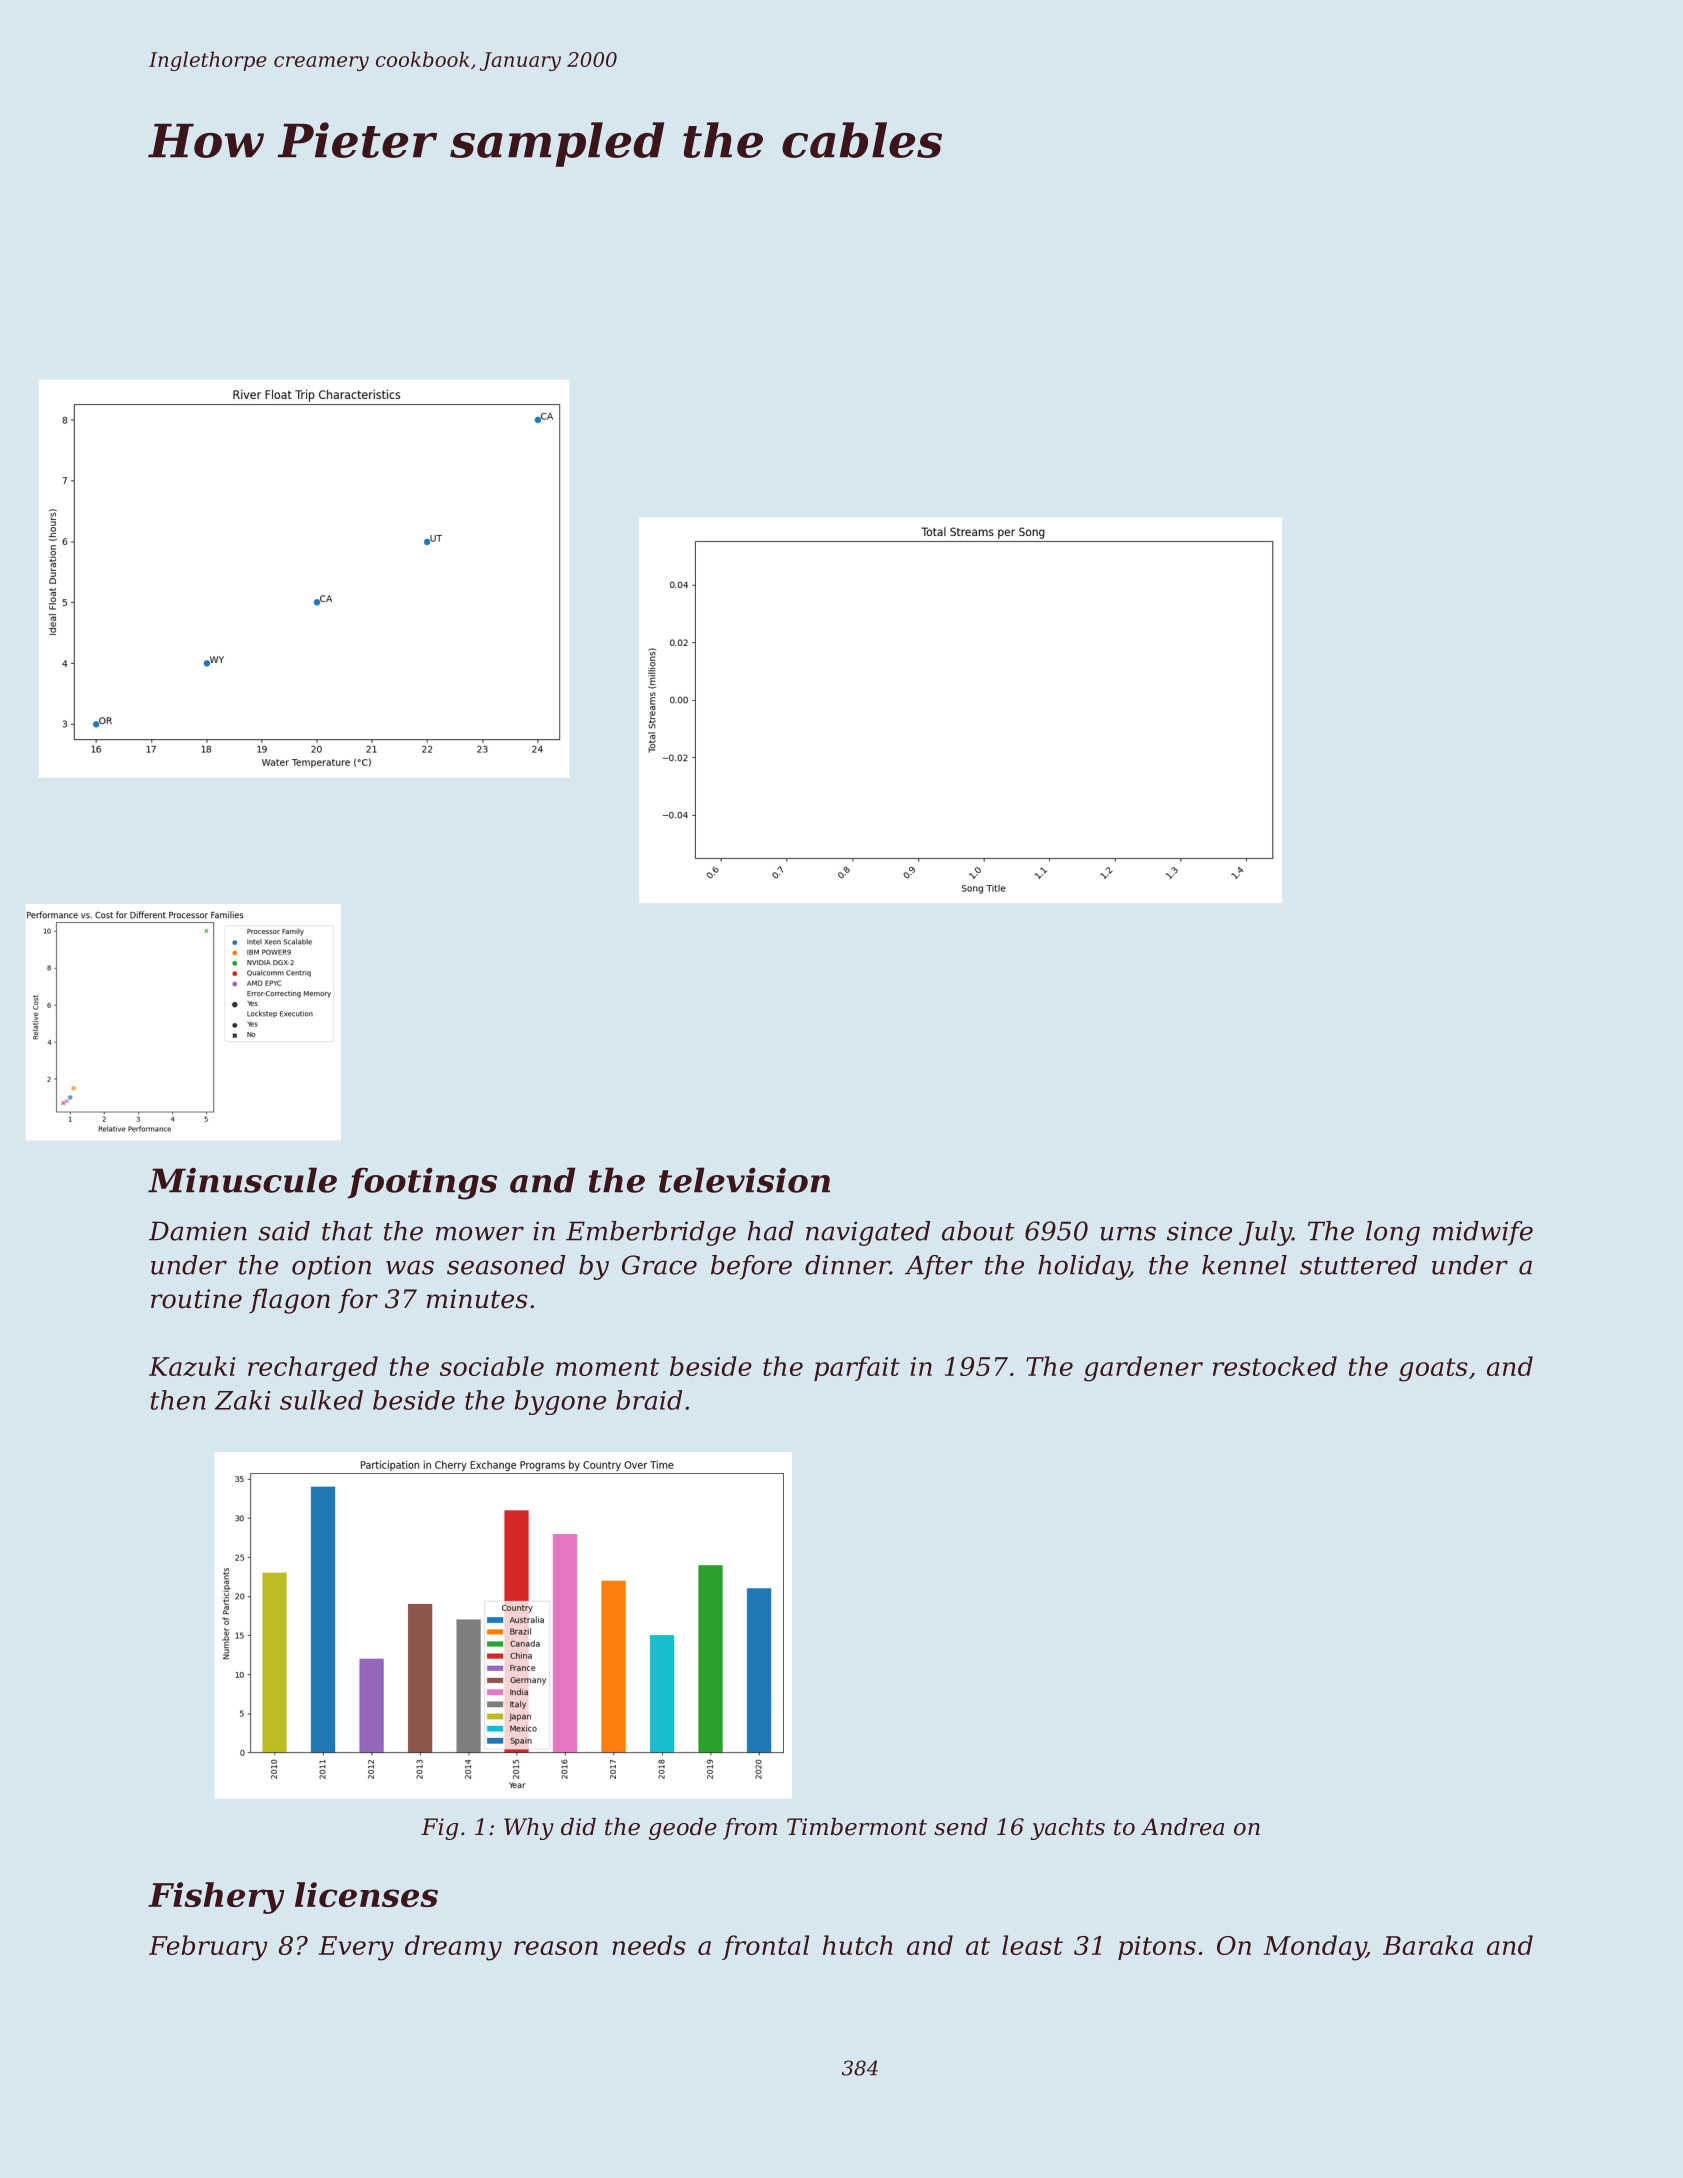 This screenshot has height=2178, width=1683. I want to click on gardener, so click(1143, 1369).
